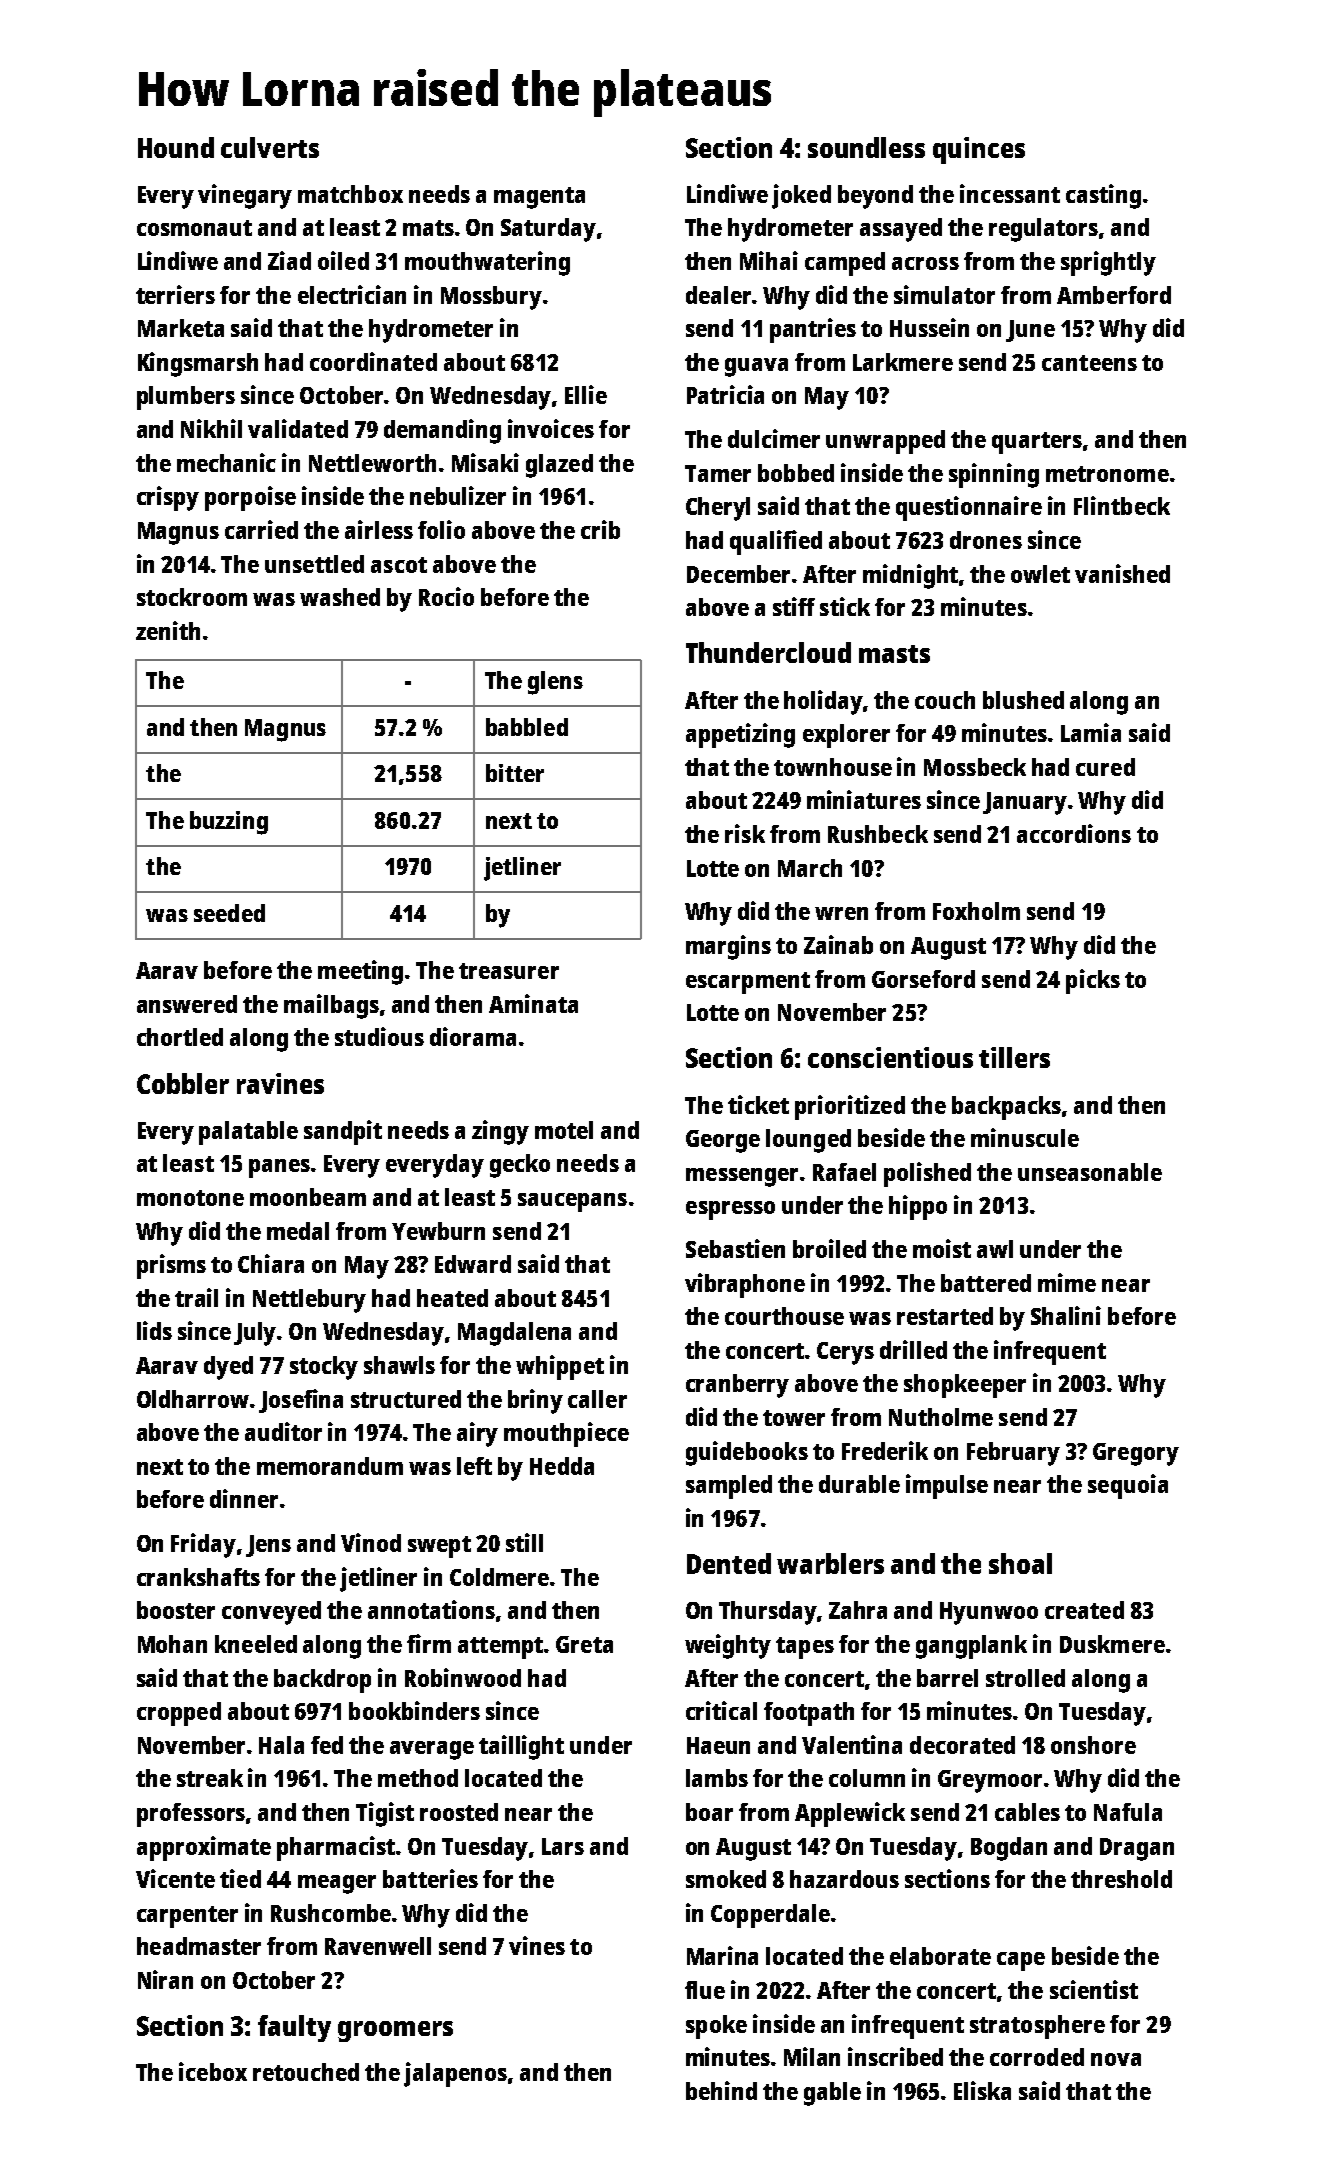 The height and width of the screenshot is (2184, 1326). Describe the element at coordinates (229, 823) in the screenshot. I see `buzzing` at that location.
